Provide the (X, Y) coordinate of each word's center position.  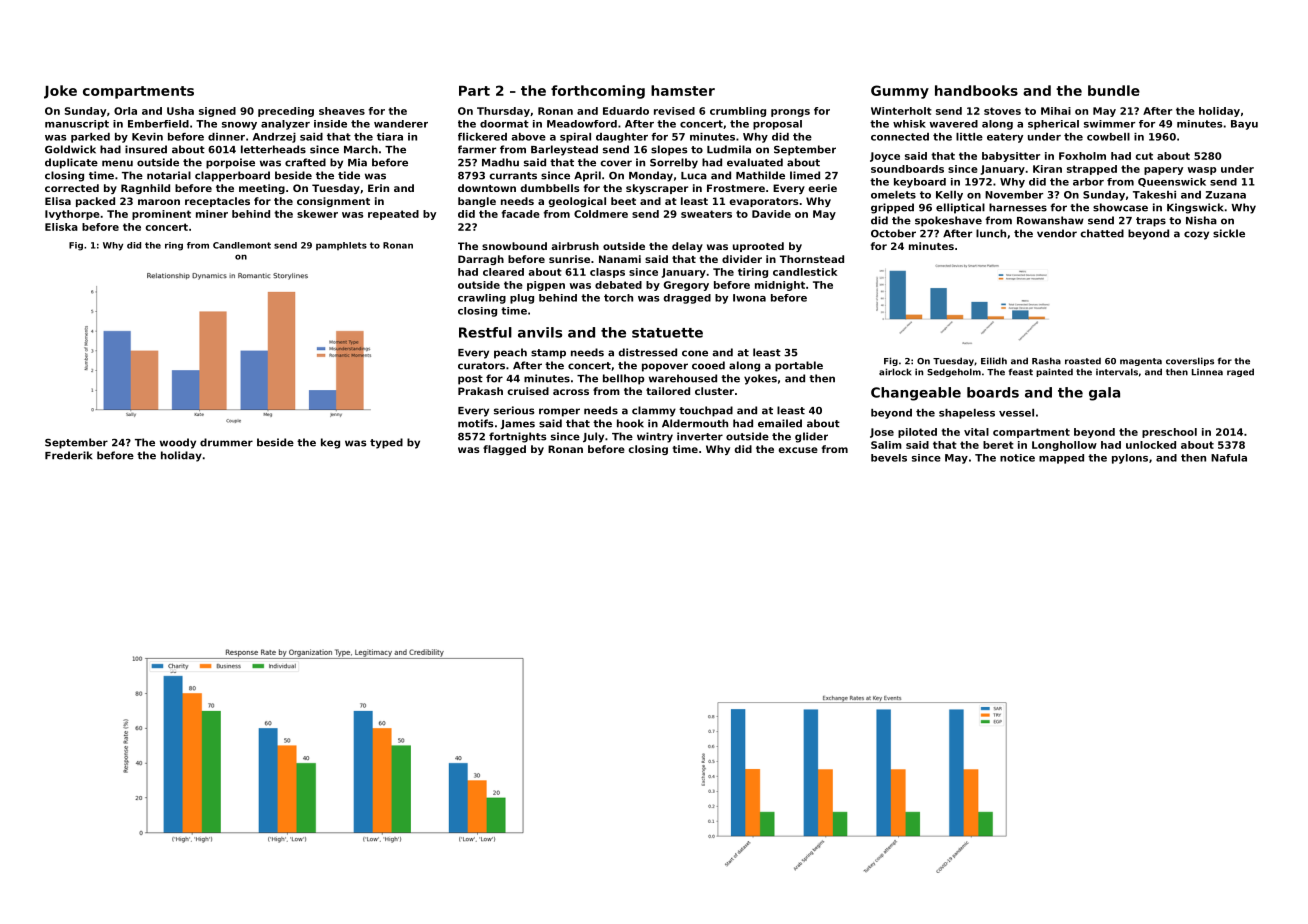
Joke (60, 92)
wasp (1202, 171)
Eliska (61, 227)
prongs (790, 113)
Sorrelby (674, 163)
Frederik (69, 455)
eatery (1005, 138)
